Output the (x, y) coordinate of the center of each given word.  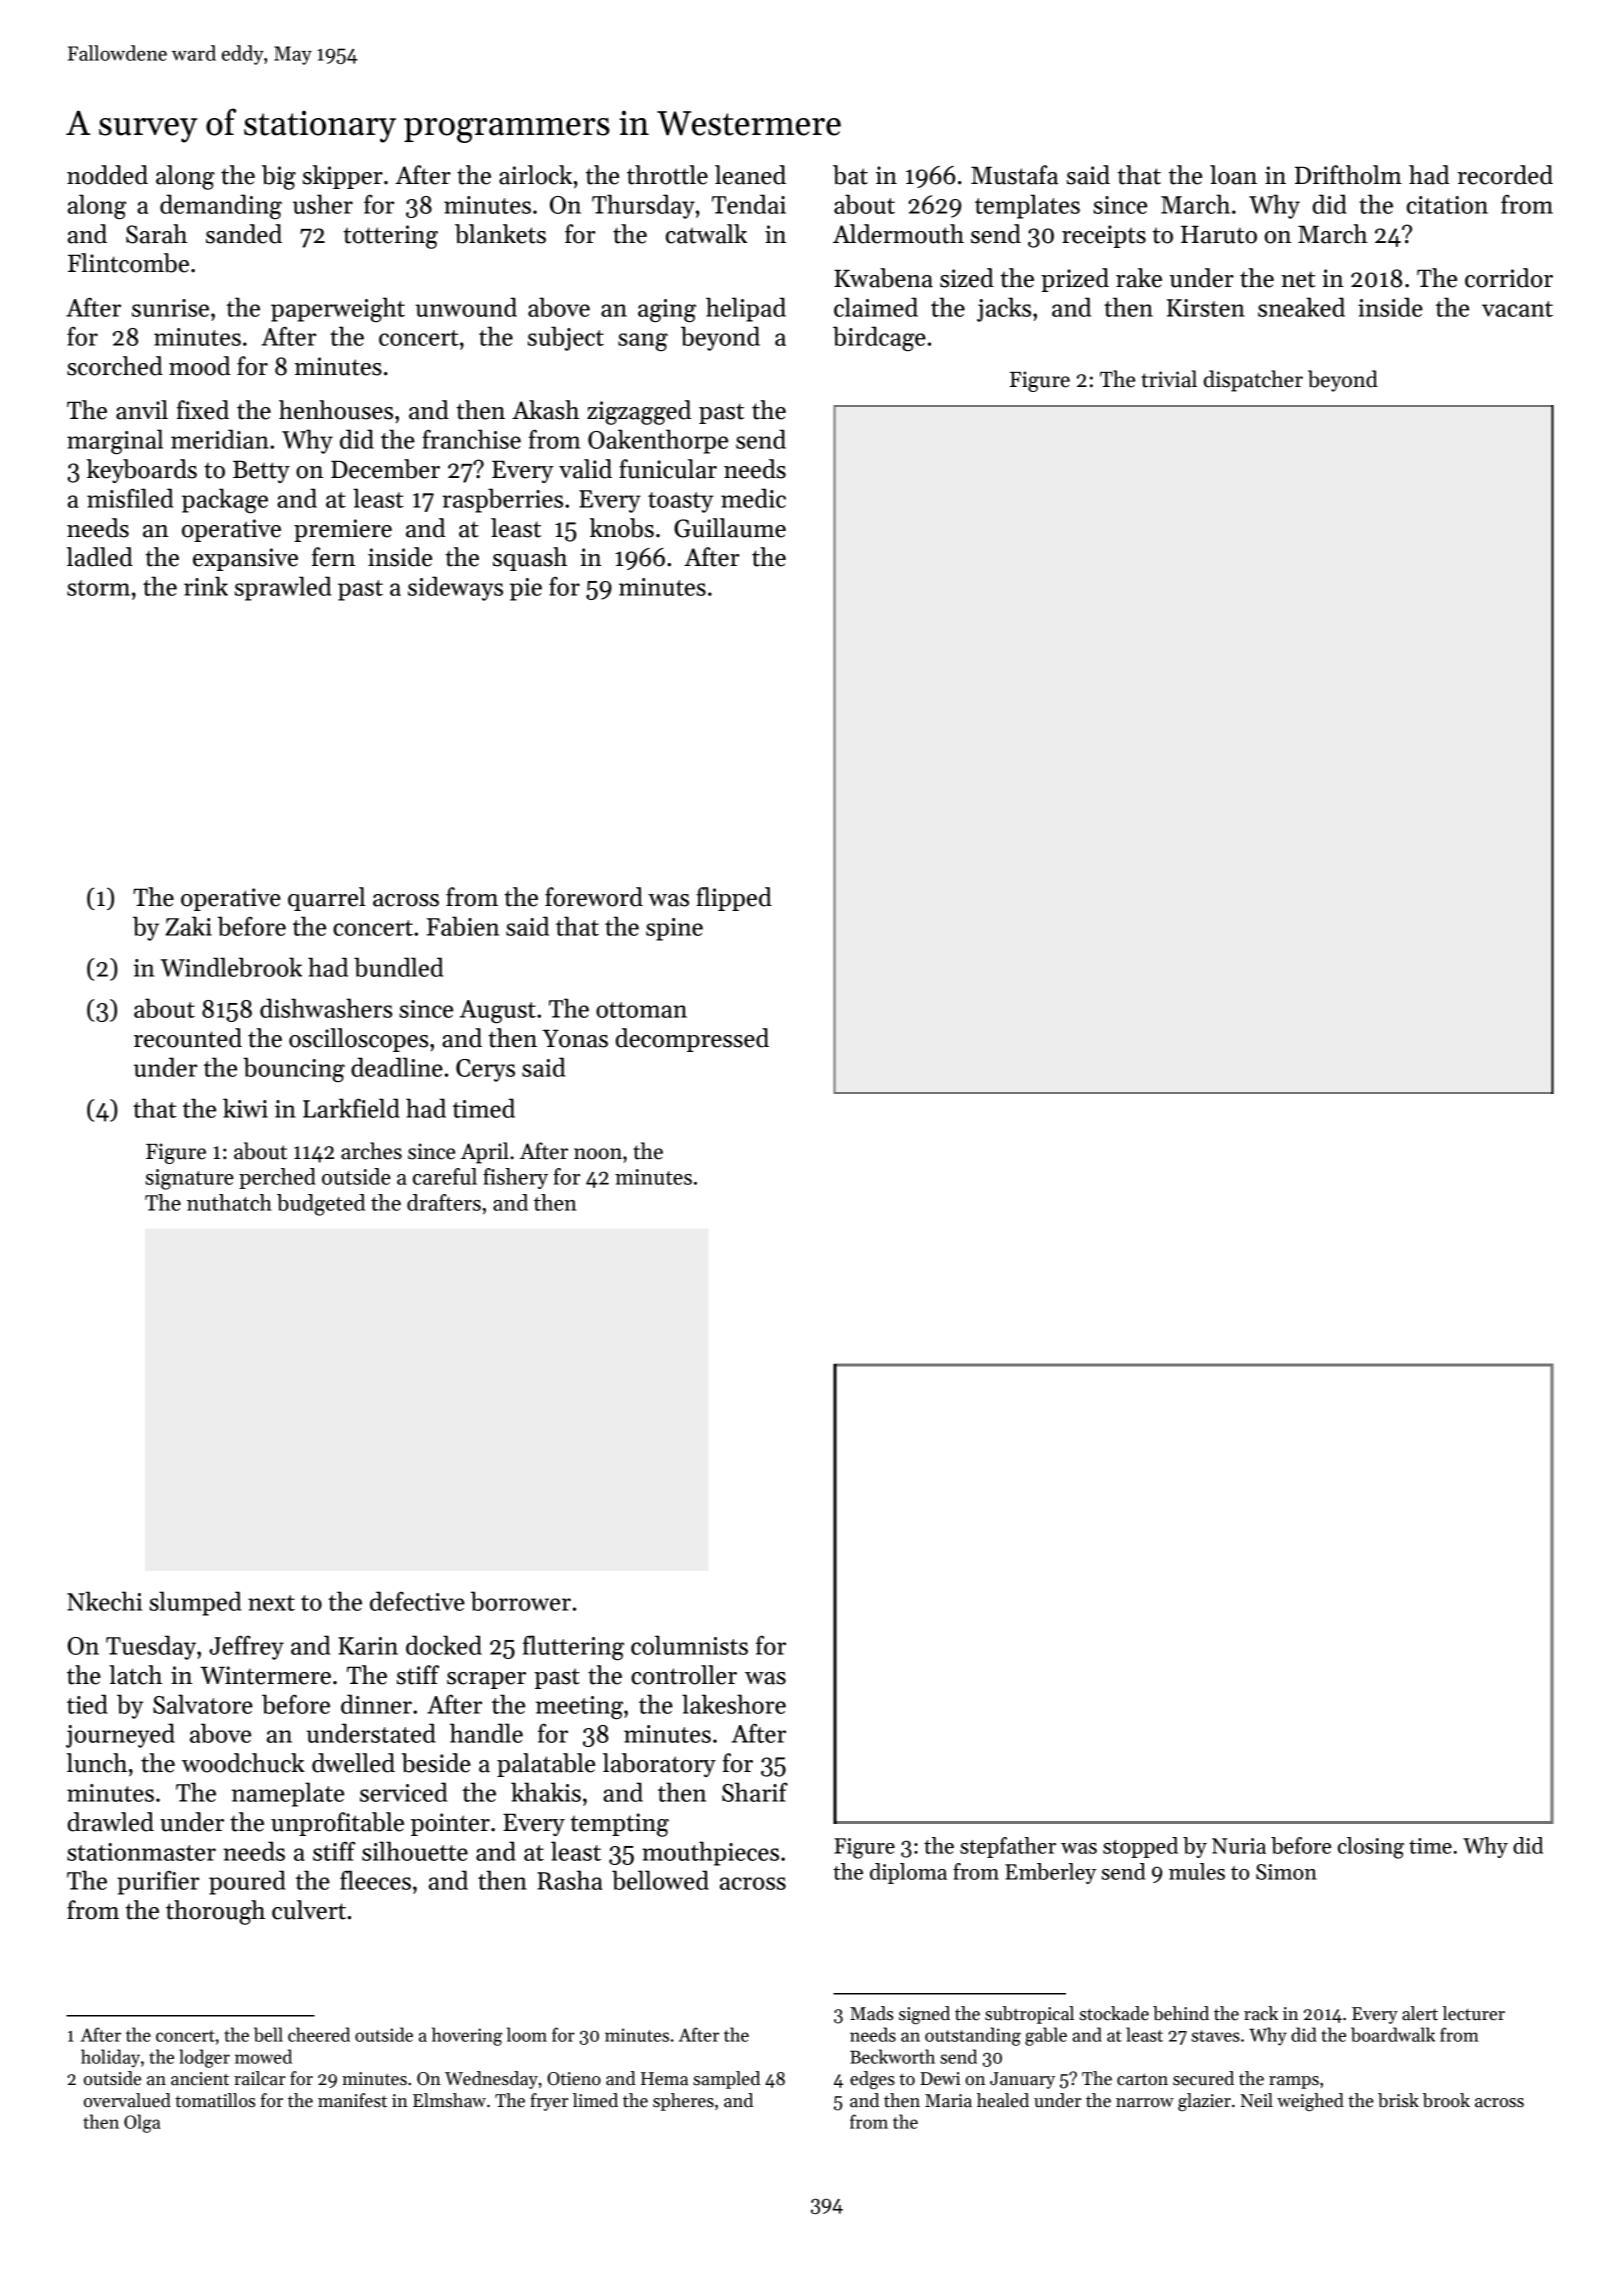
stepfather (1008, 1847)
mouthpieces (710, 1853)
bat (850, 175)
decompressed (692, 1040)
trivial (1169, 379)
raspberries (502, 500)
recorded (1505, 175)
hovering (467, 2036)
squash (530, 559)
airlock (535, 175)
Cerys (485, 1070)
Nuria (1239, 1846)
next (271, 1603)
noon (598, 1154)
